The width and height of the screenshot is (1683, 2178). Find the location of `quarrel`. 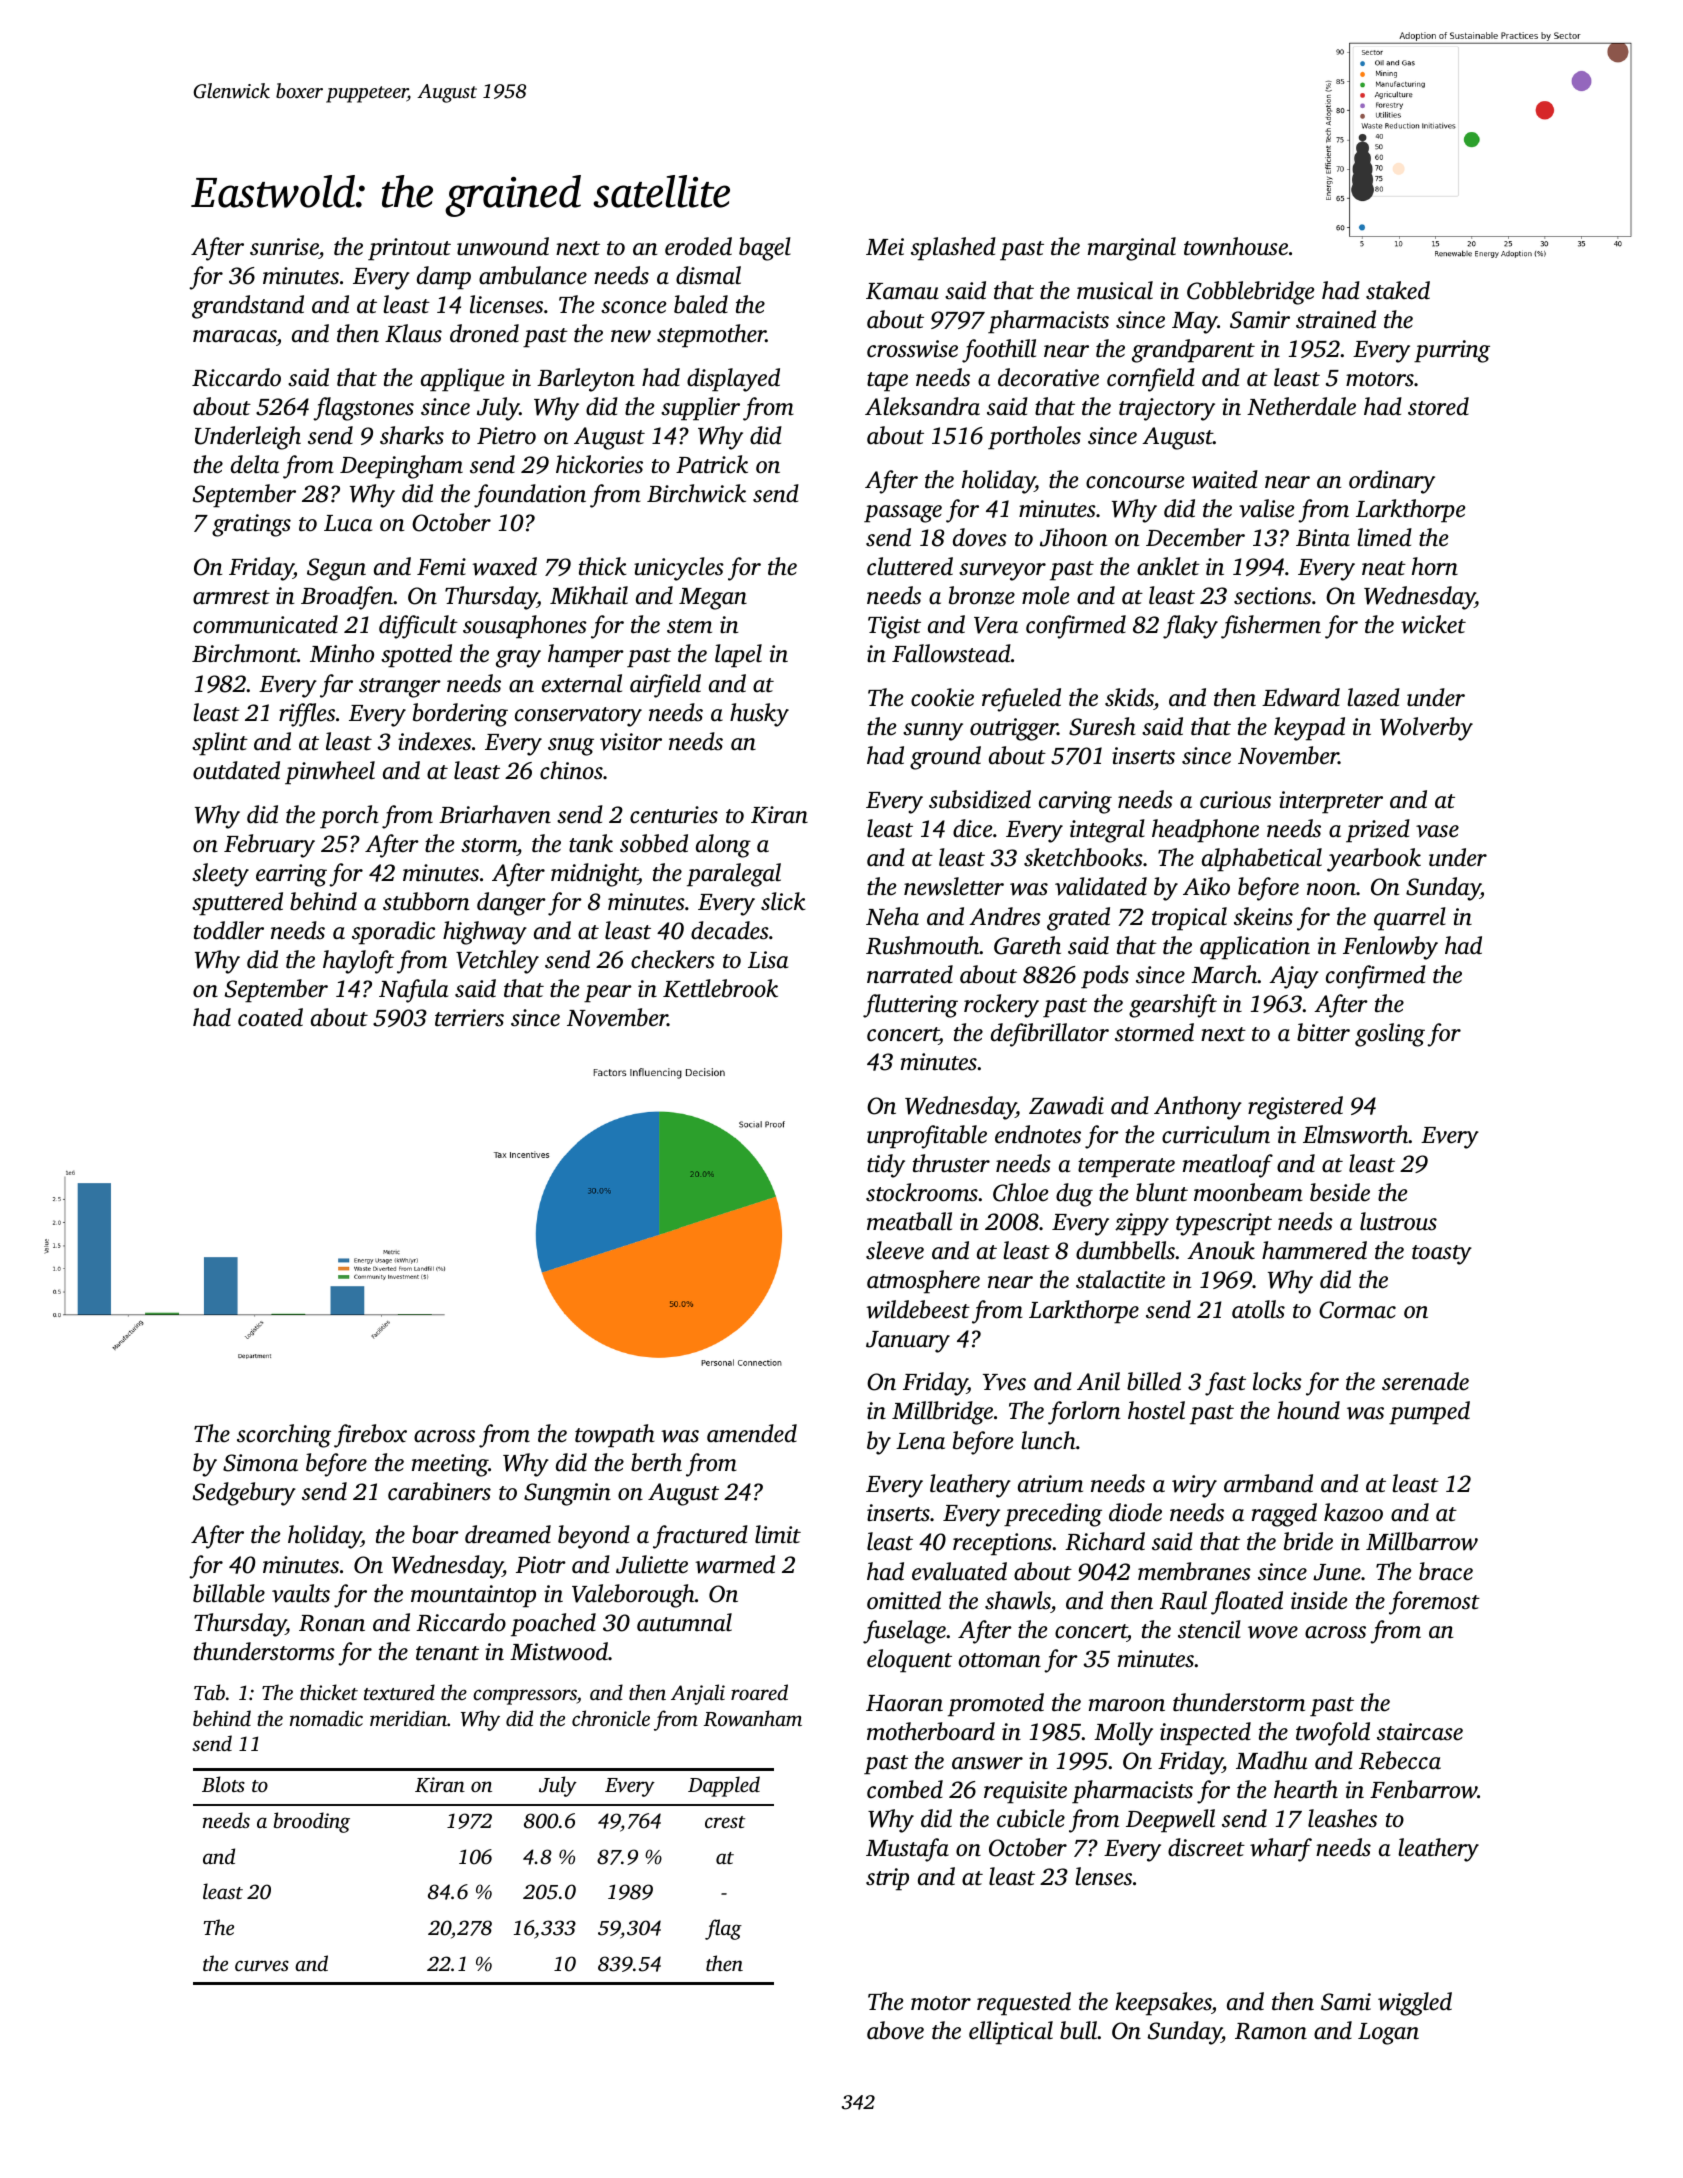

quarrel is located at coordinates (1410, 919).
